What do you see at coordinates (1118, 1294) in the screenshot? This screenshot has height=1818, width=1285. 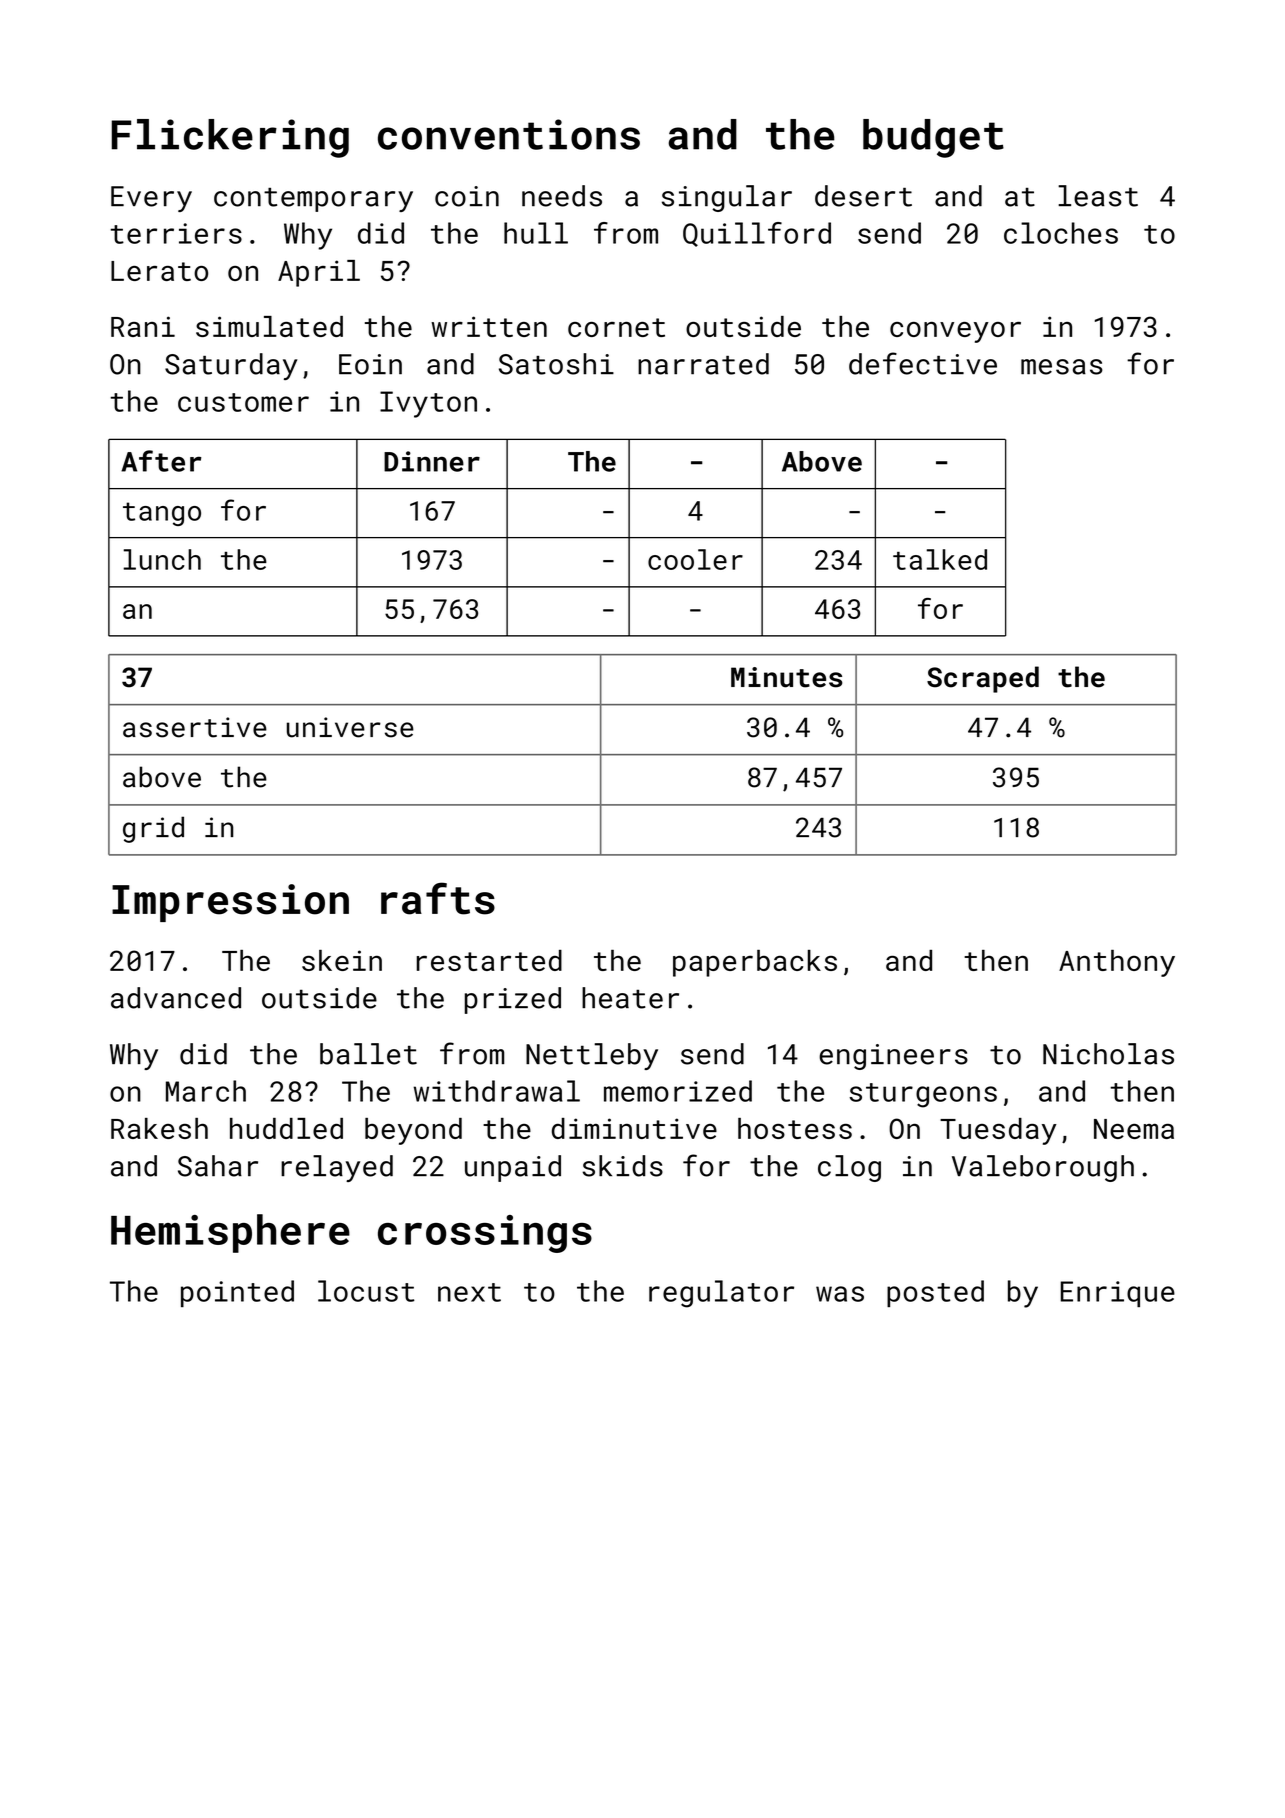 I see `Enrique` at bounding box center [1118, 1294].
